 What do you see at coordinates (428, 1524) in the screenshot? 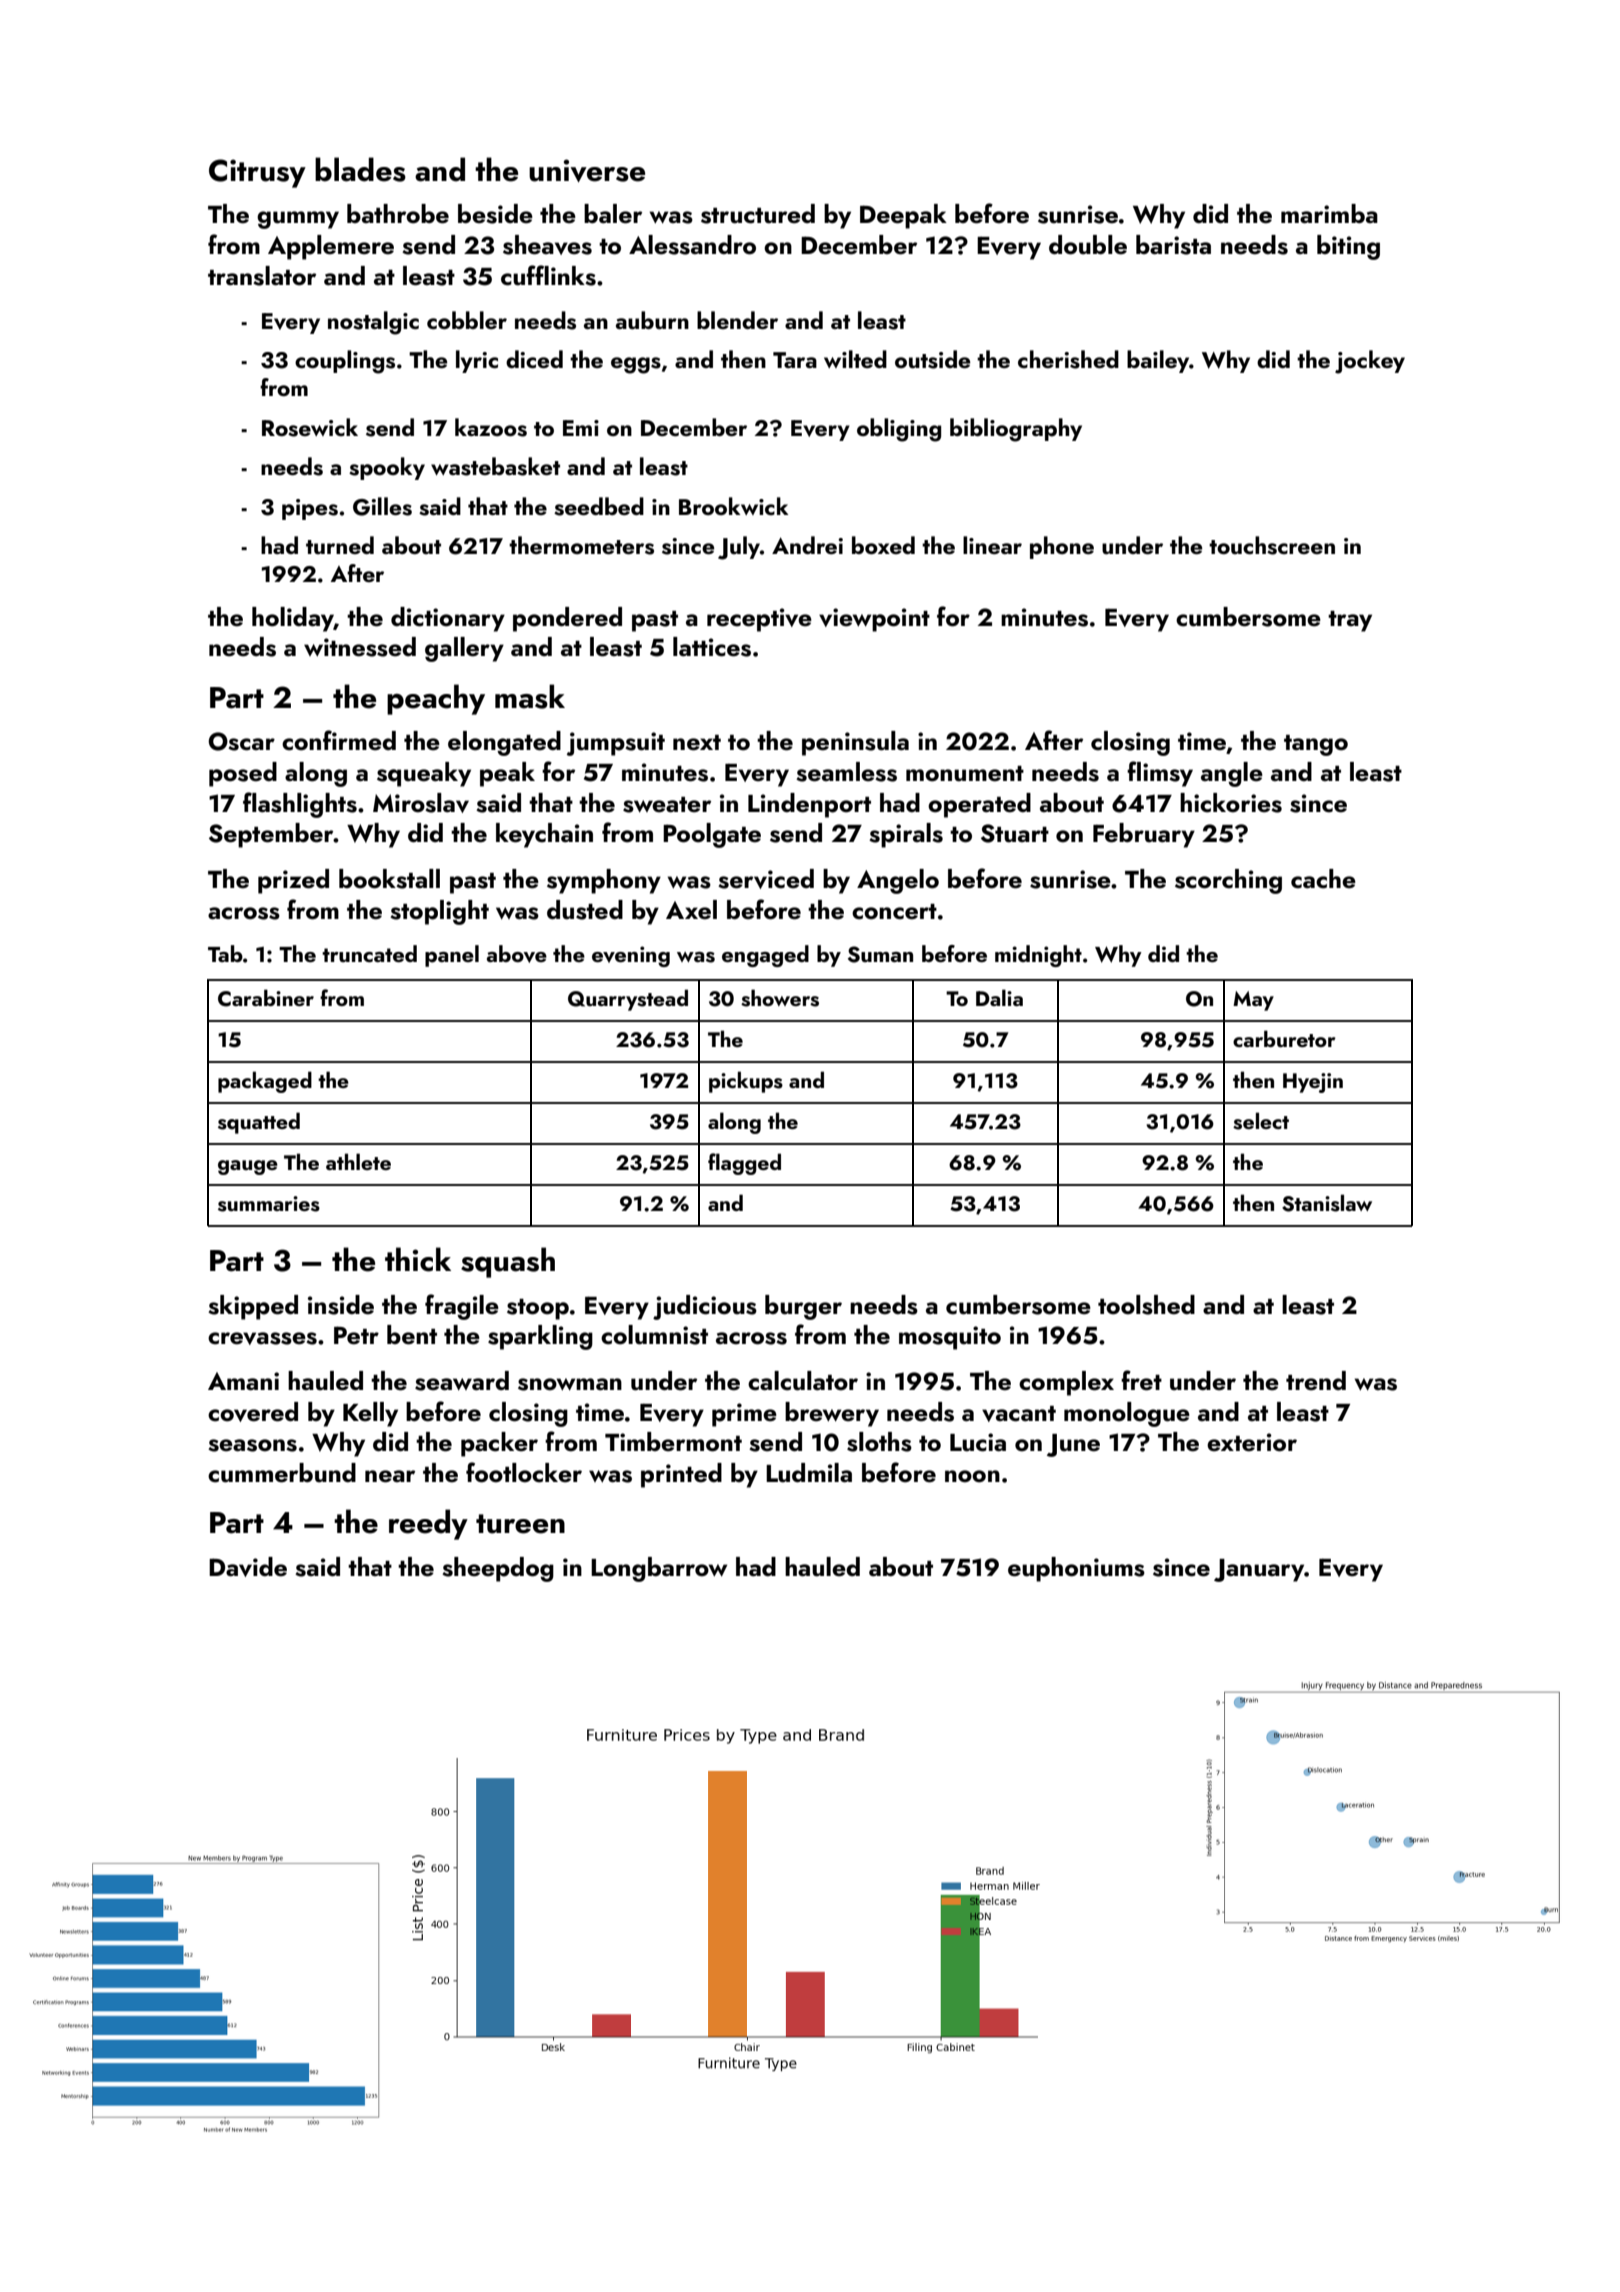
I see `reedy` at bounding box center [428, 1524].
